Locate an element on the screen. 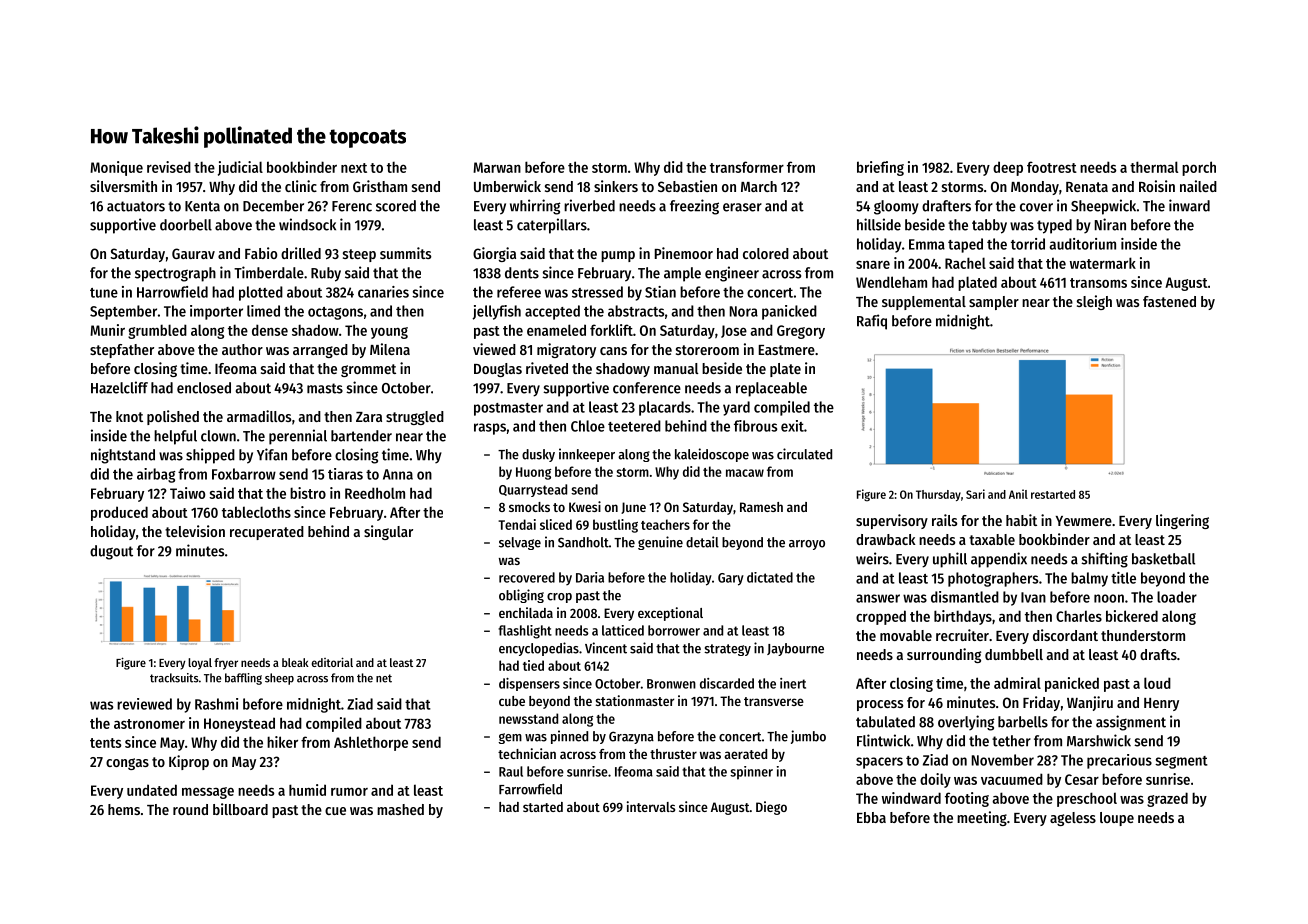 The image size is (1308, 924). admiral is located at coordinates (1017, 683).
